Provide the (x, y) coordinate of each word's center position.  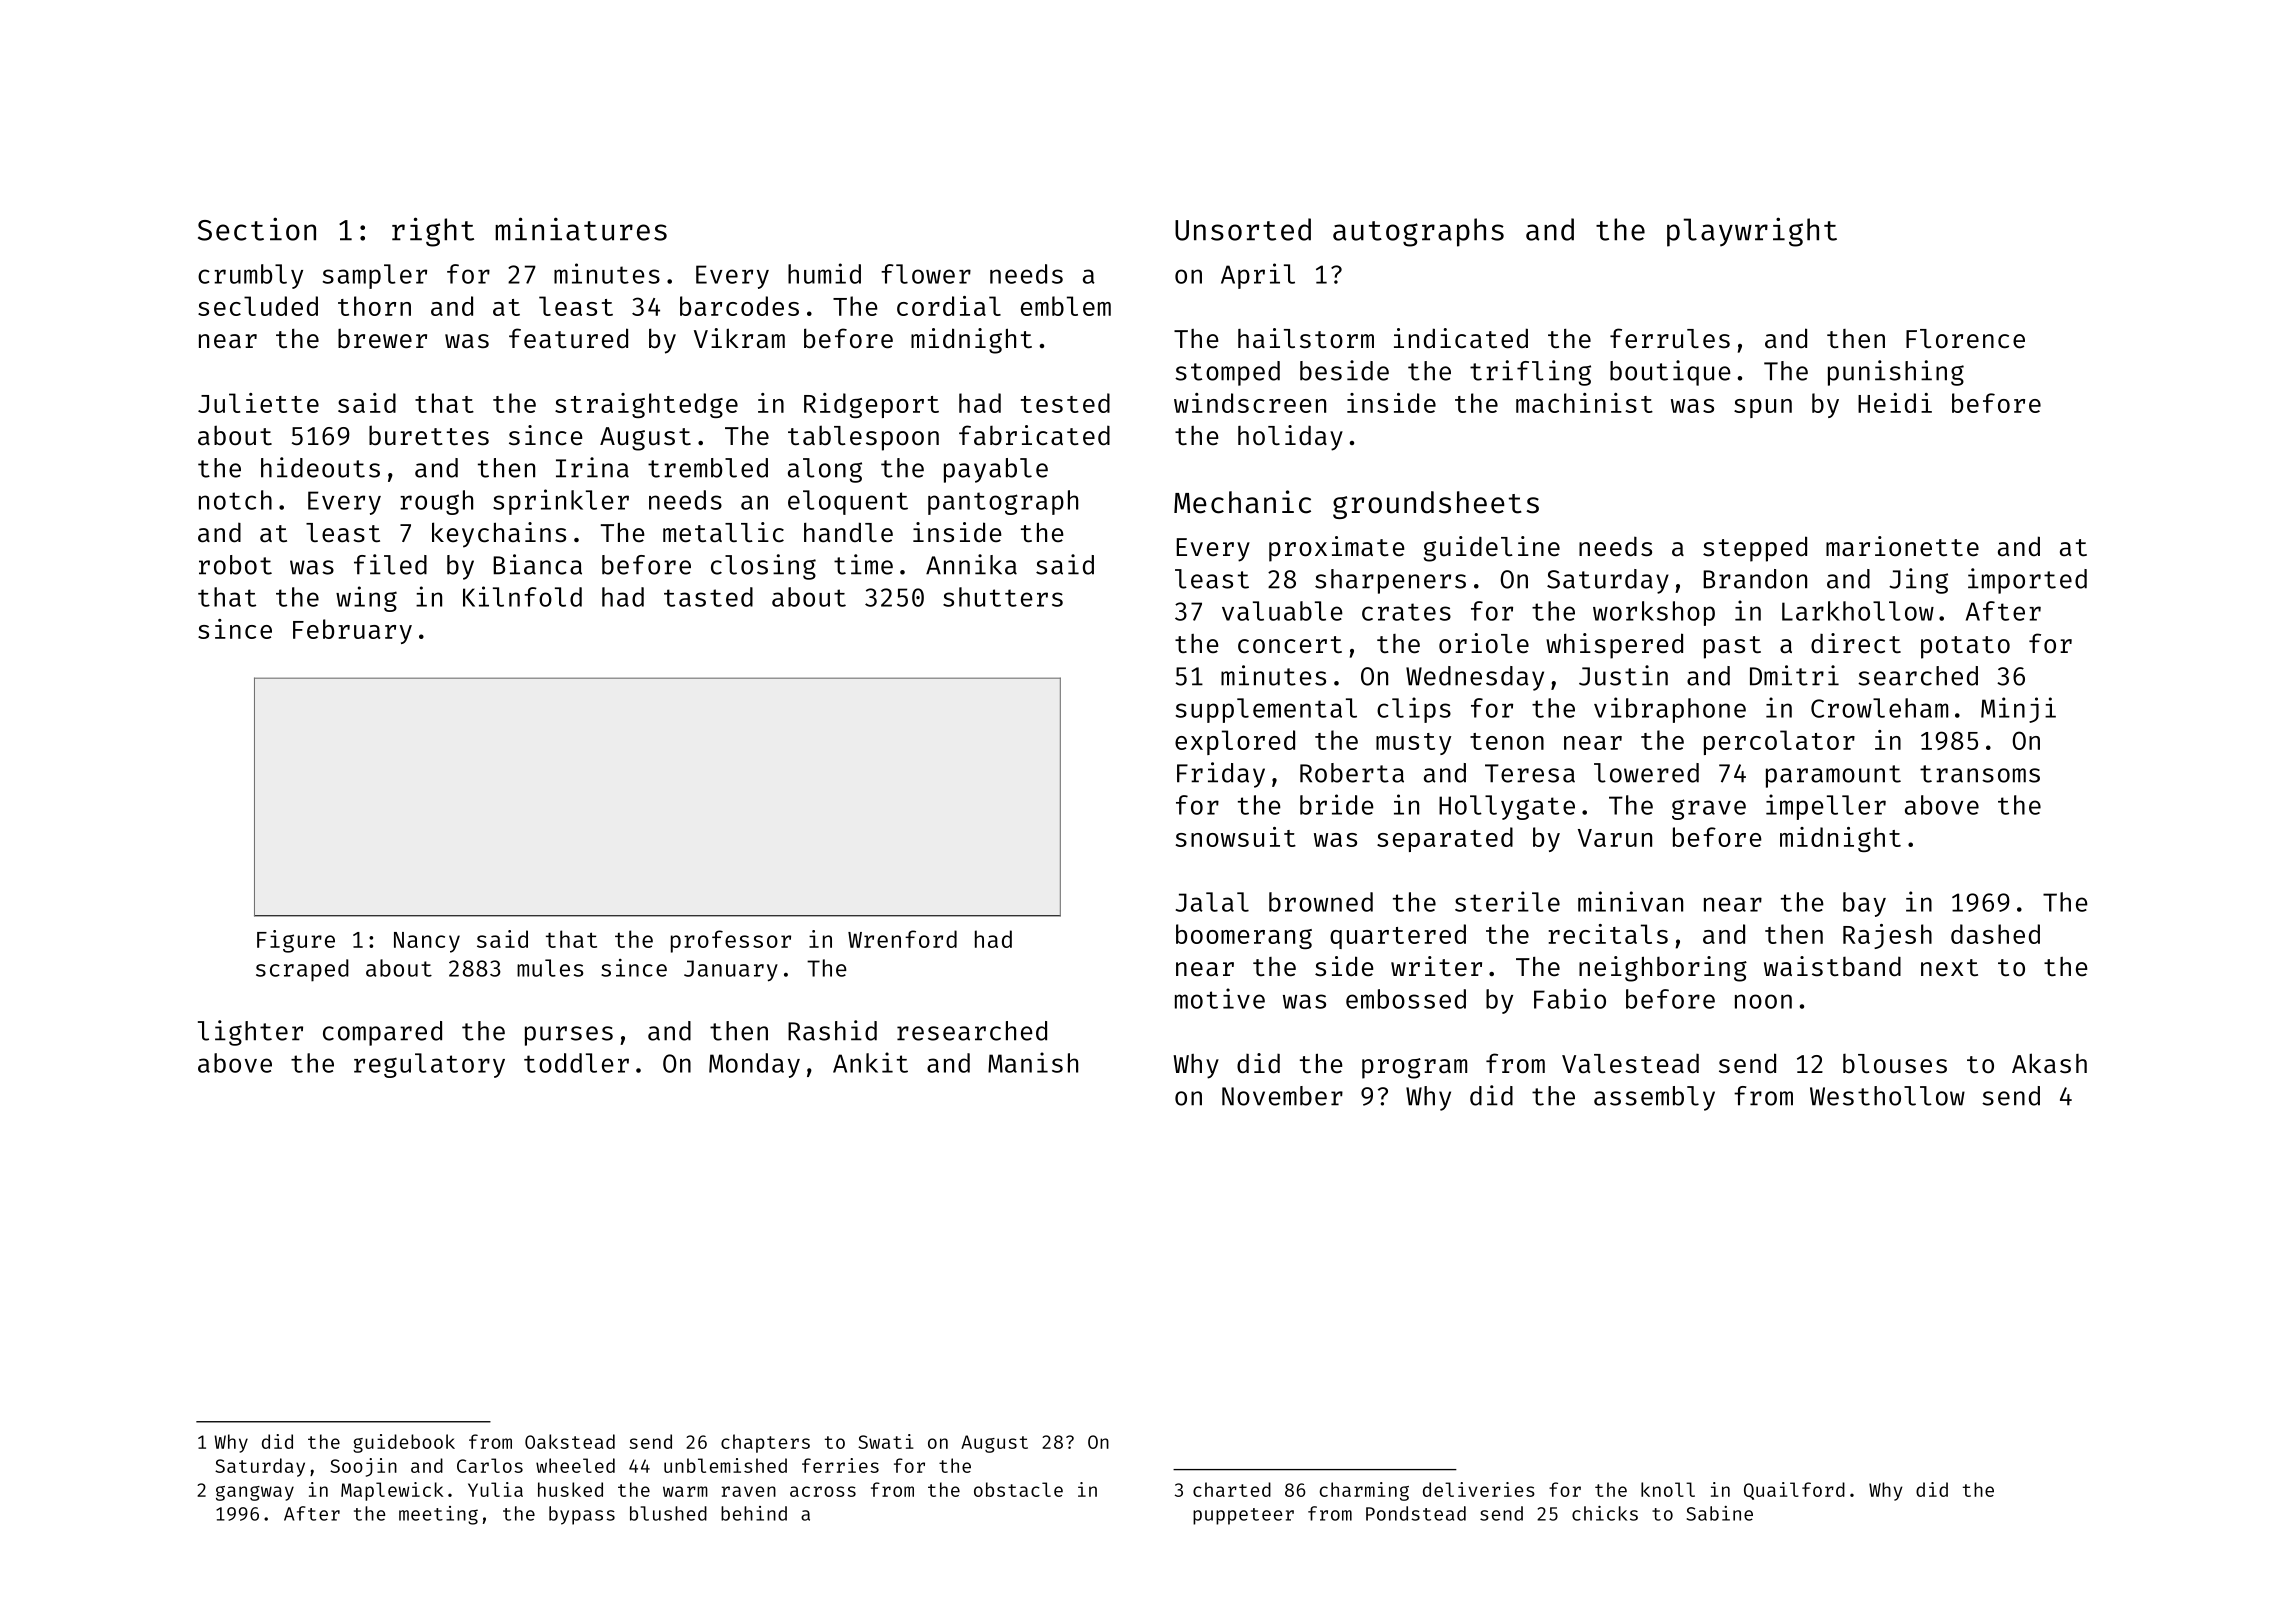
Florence (1965, 339)
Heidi (1895, 403)
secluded (258, 306)
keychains (499, 535)
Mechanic (1242, 502)
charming (1364, 1491)
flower (926, 274)
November (1282, 1096)
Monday (754, 1065)
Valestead (1630, 1063)
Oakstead (570, 1441)
